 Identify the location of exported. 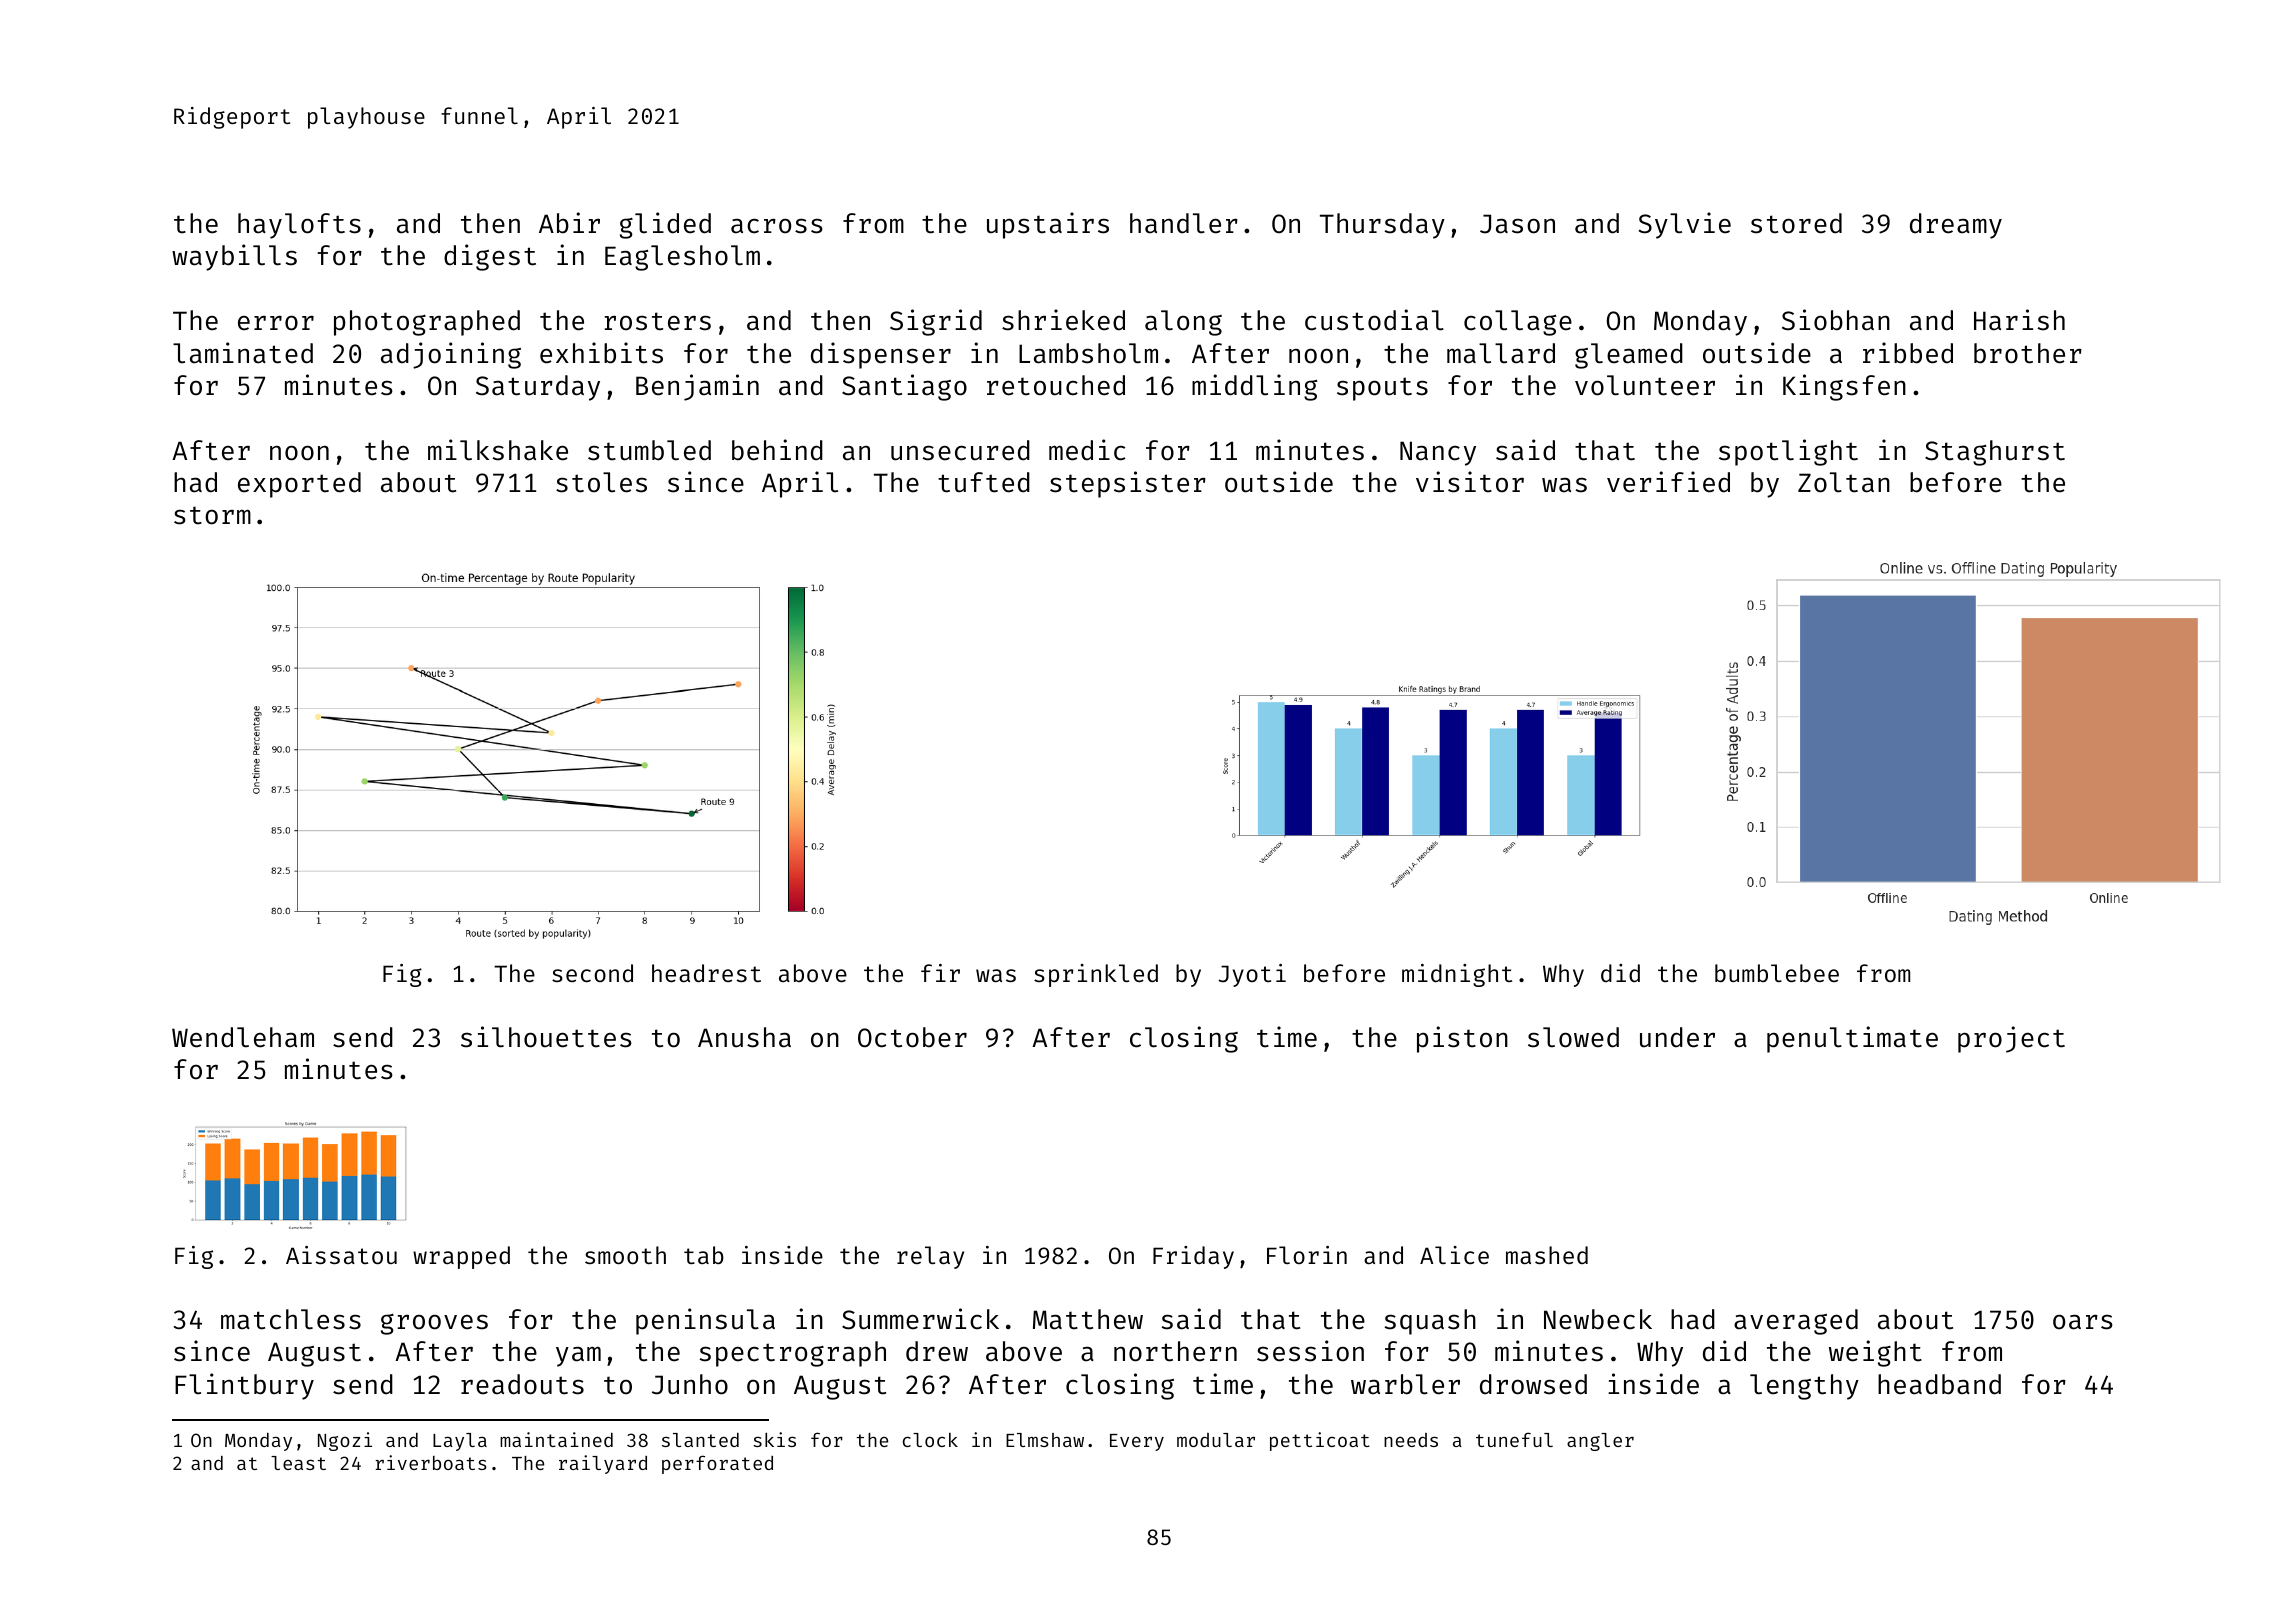
(299, 485).
